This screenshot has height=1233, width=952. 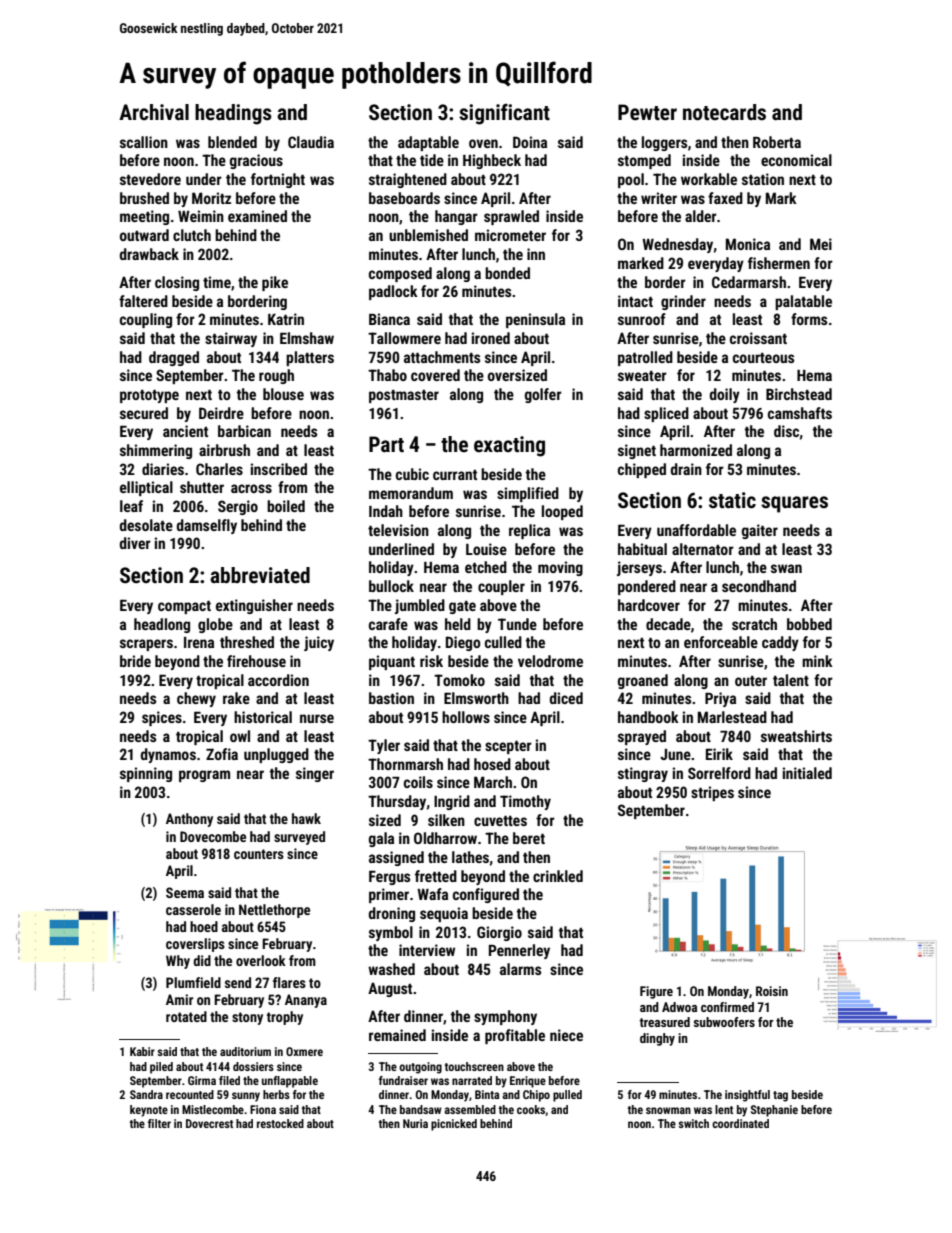 I want to click on coordinated, so click(x=740, y=1123).
